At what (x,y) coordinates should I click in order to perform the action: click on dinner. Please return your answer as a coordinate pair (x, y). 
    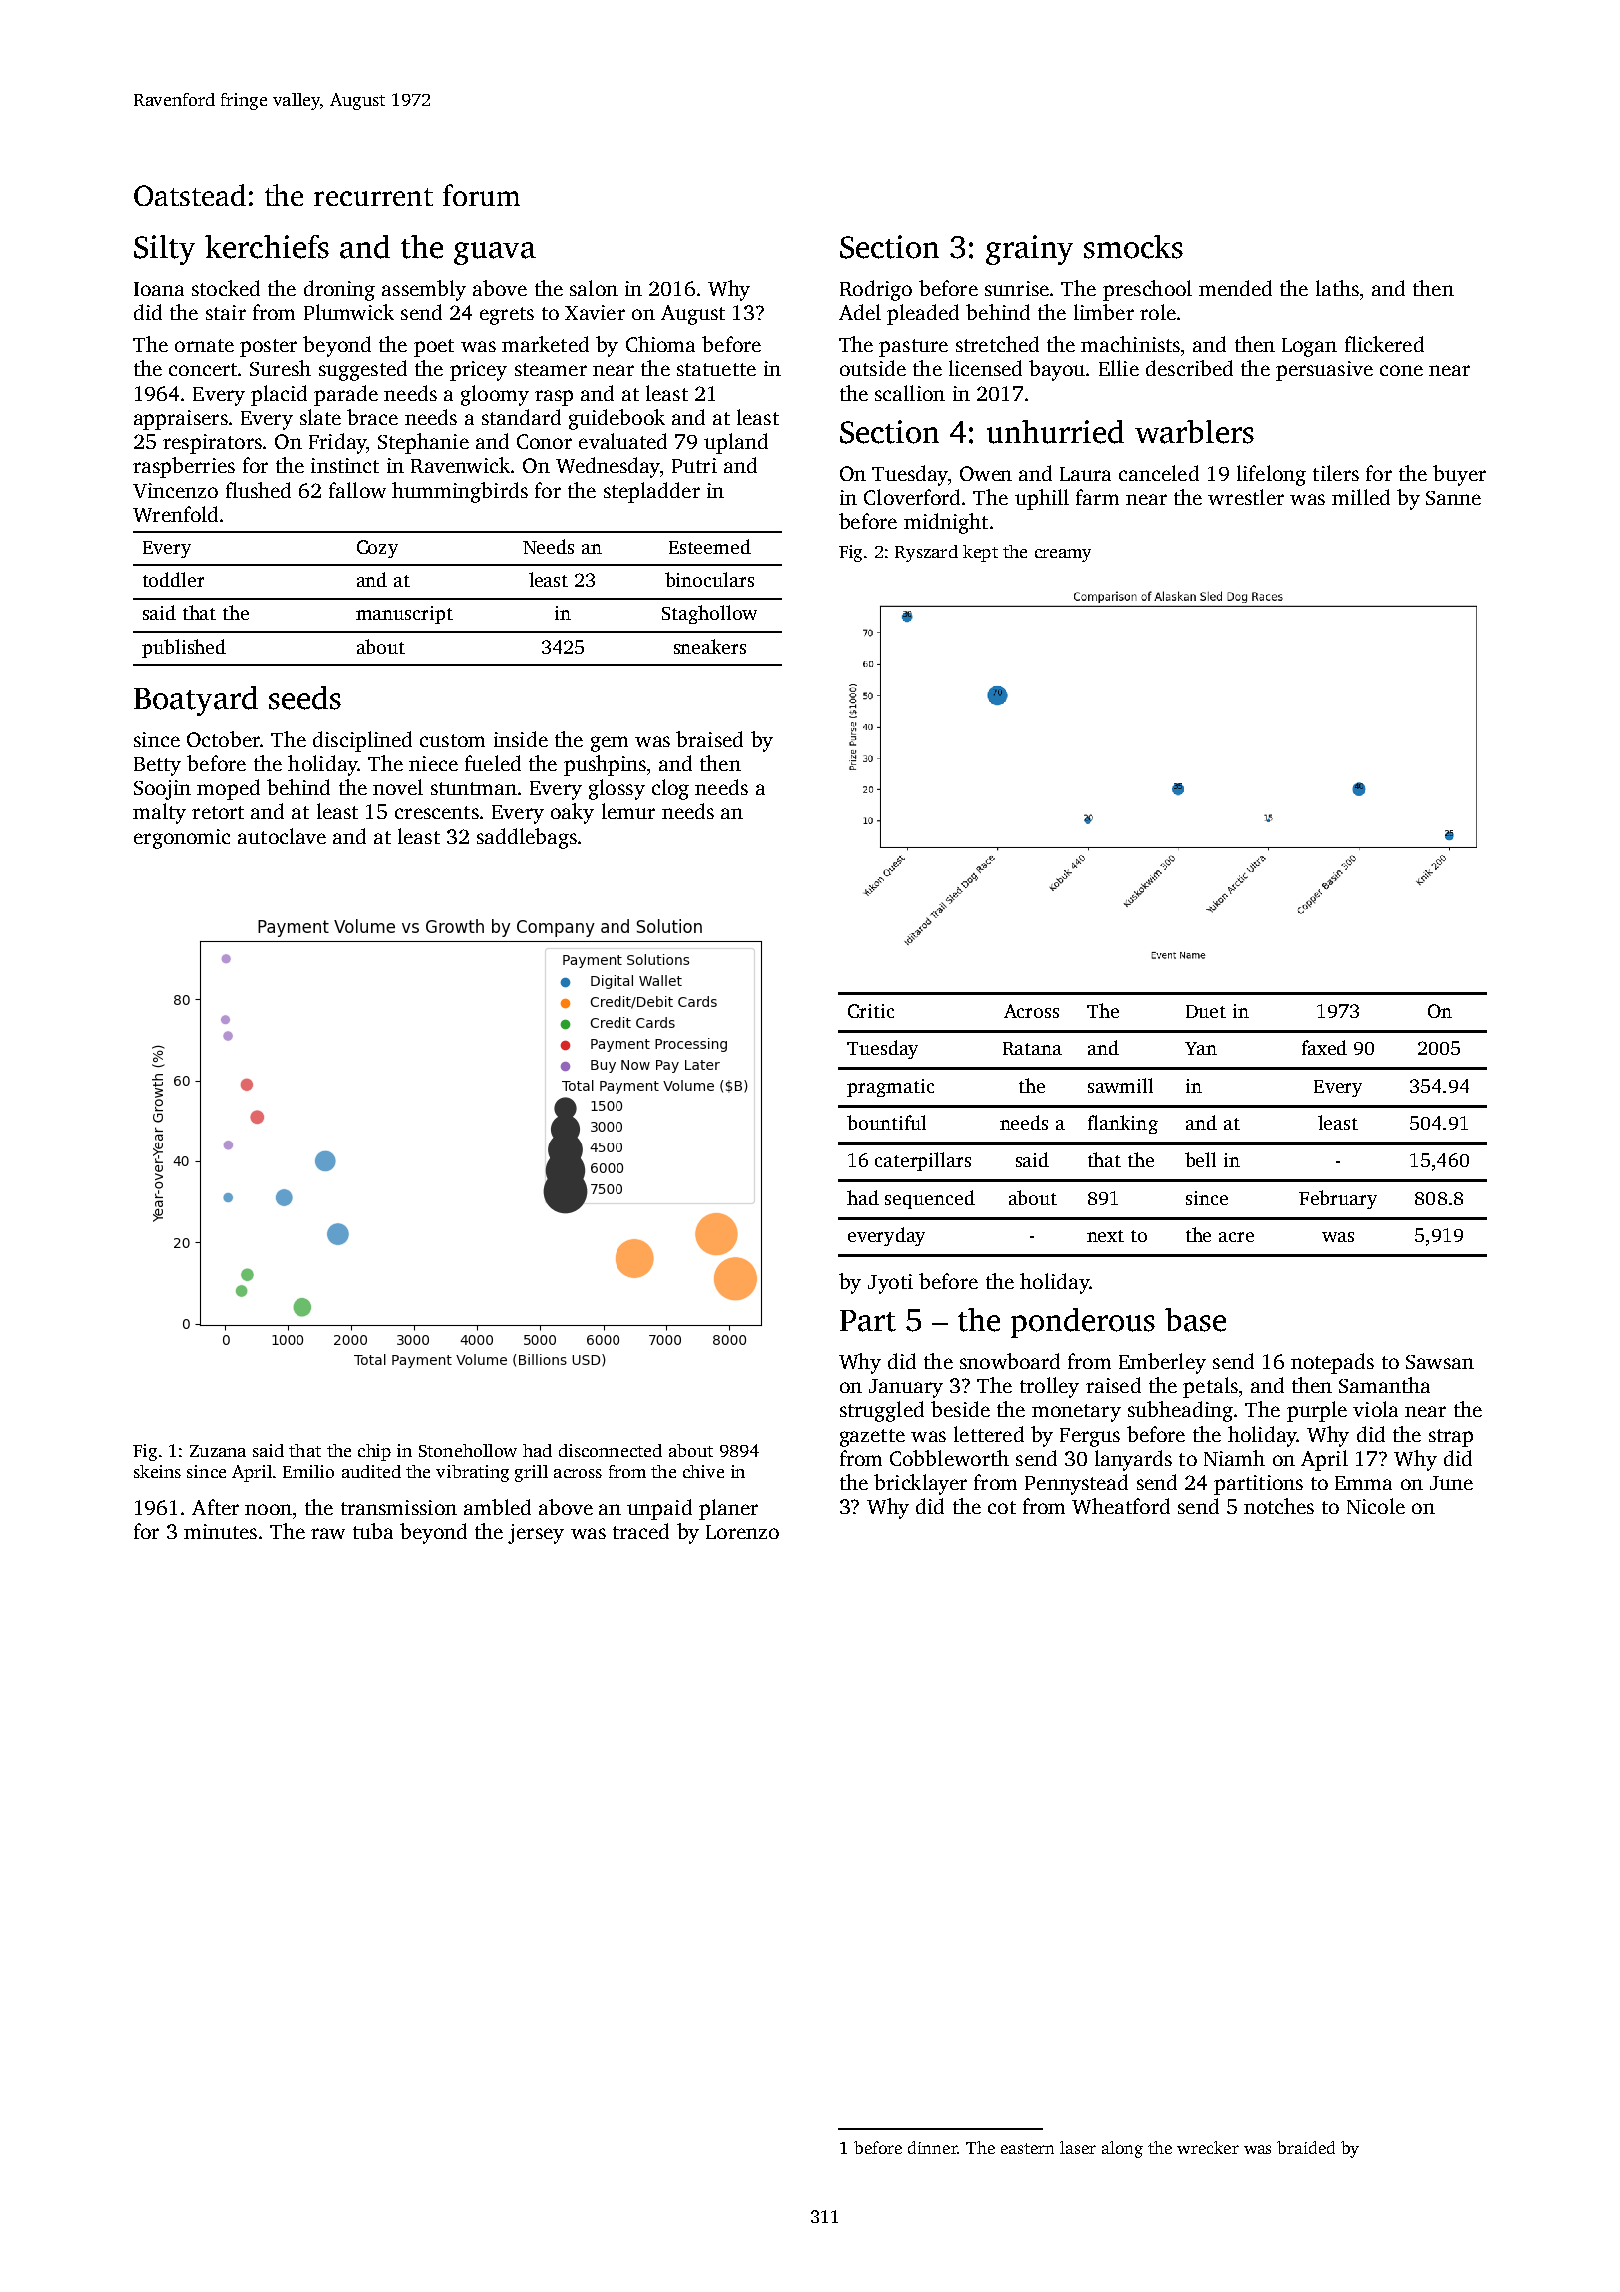
    Looking at the image, I should click on (932, 2147).
